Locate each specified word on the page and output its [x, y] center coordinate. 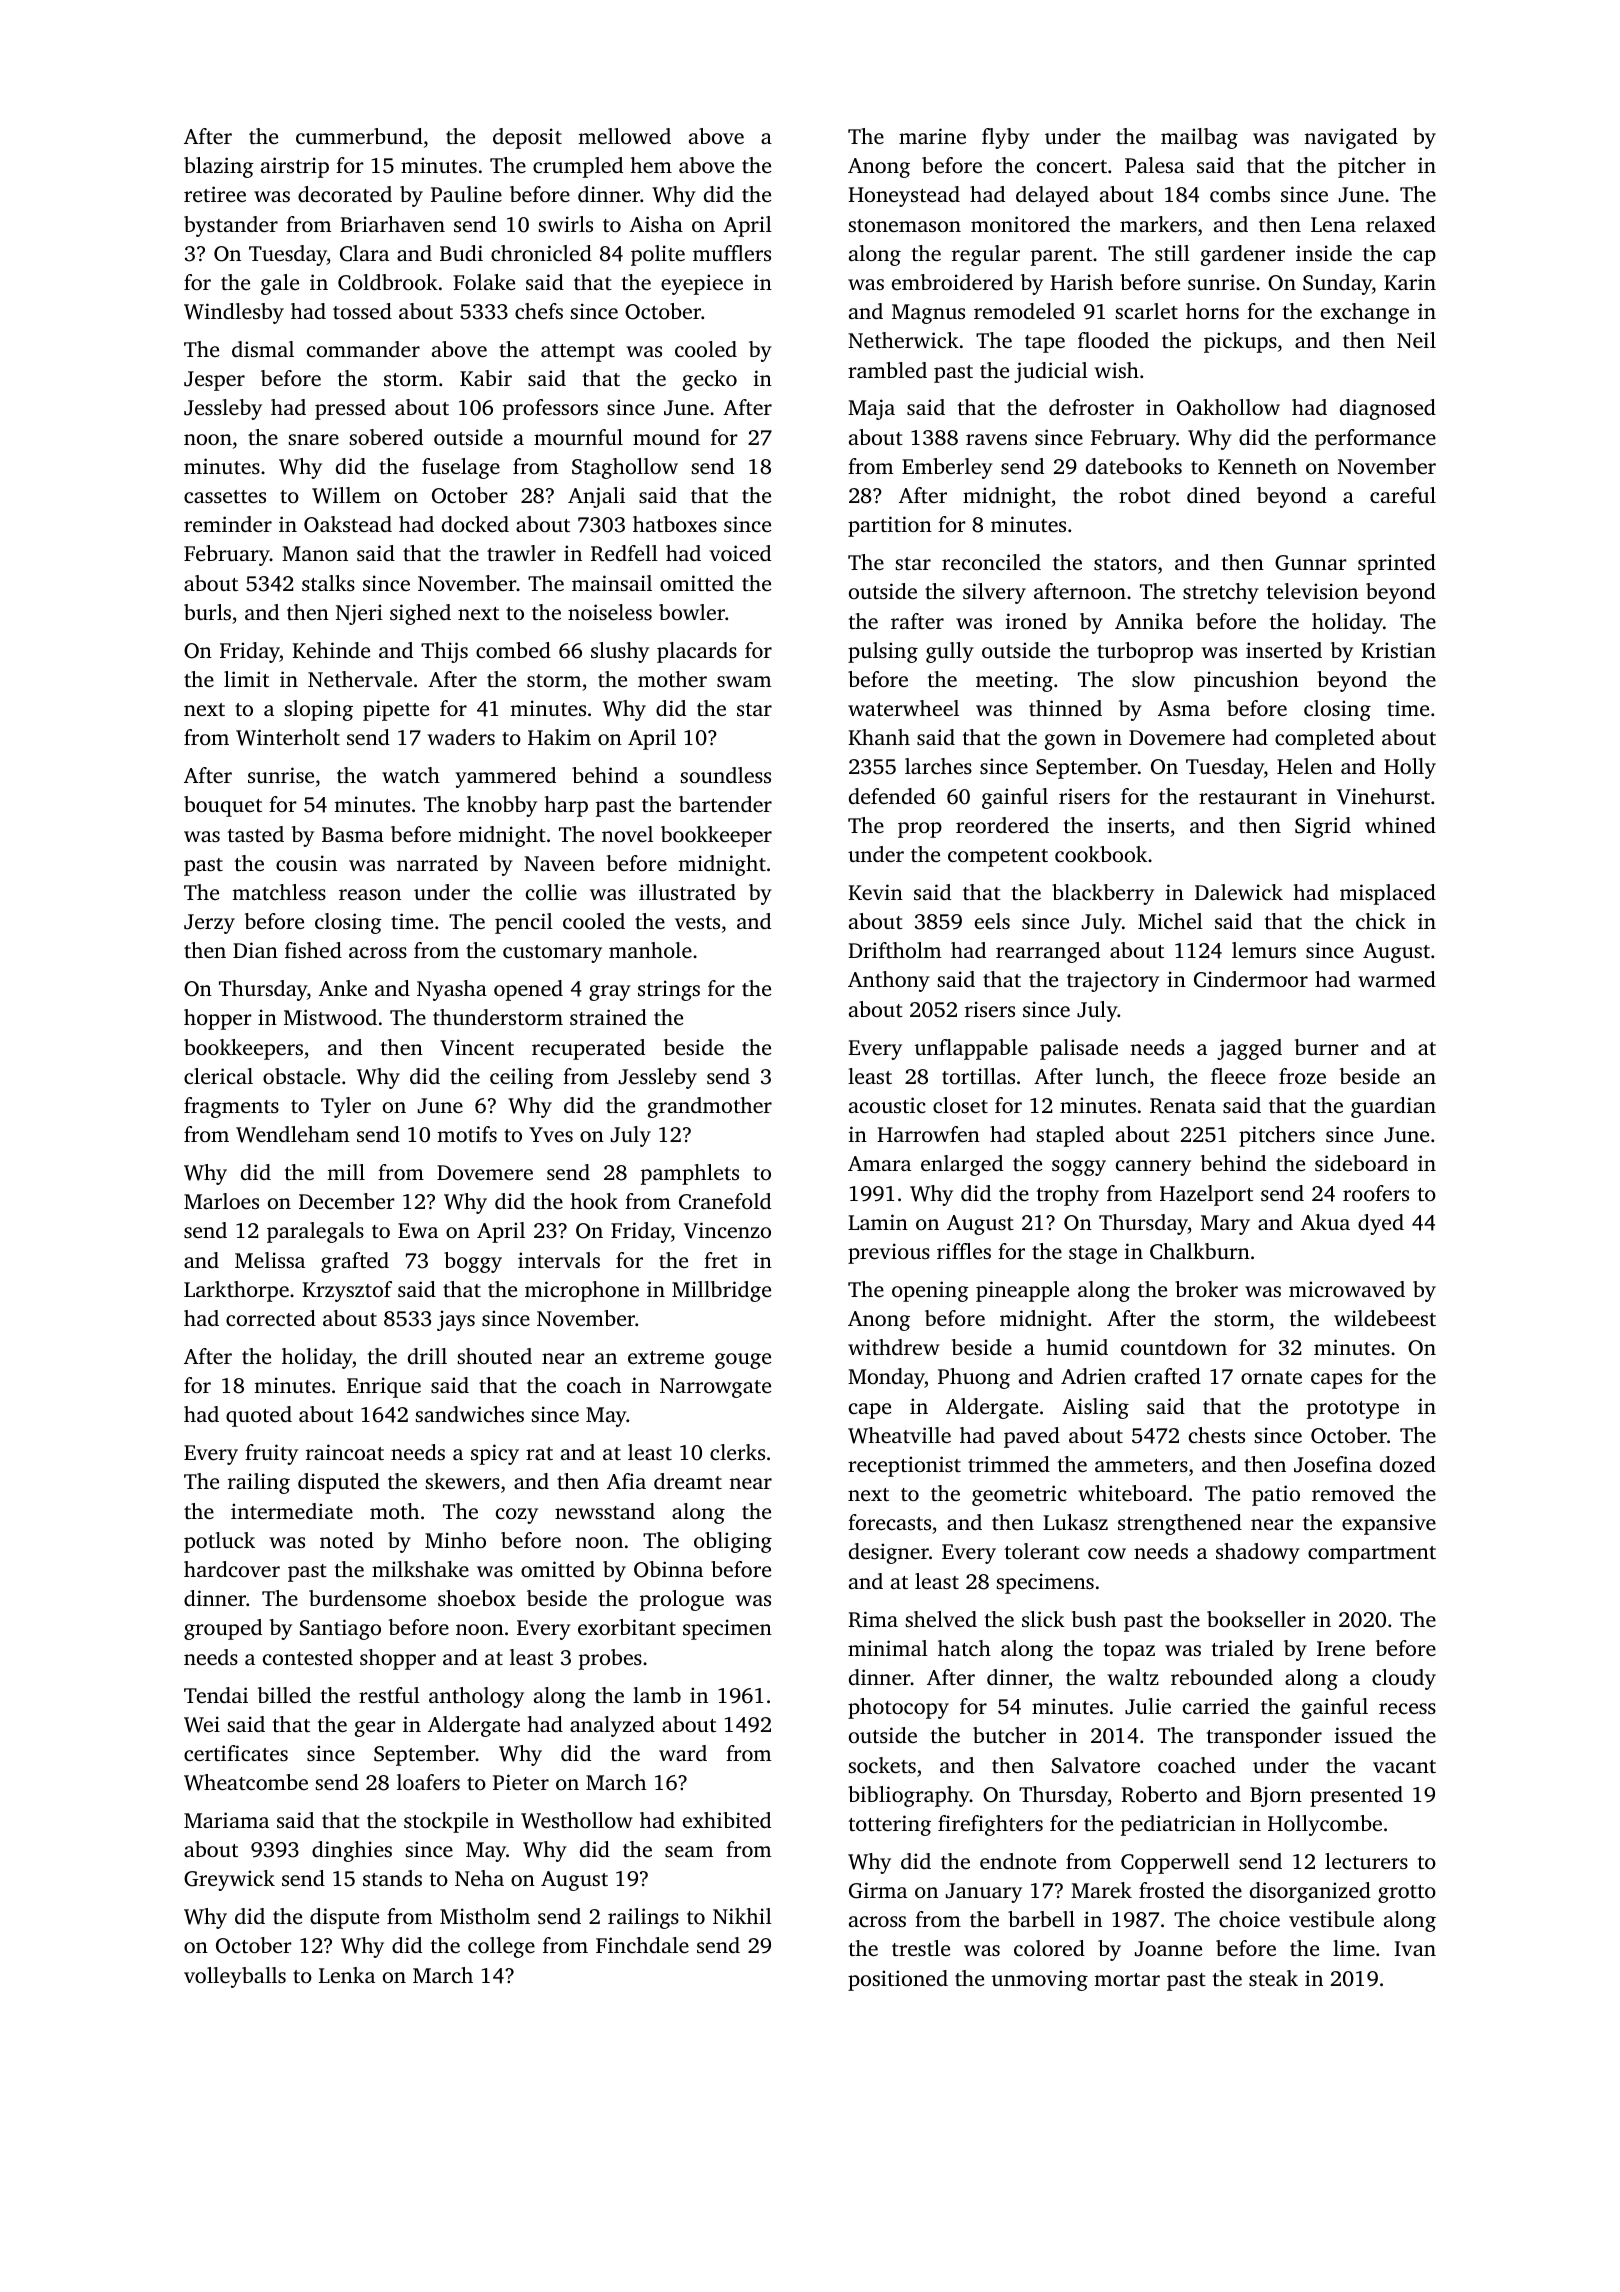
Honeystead [904, 196]
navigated [1351, 138]
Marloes [221, 1201]
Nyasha [452, 990]
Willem [346, 495]
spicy [495, 1454]
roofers [1376, 1193]
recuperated [588, 1049]
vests [697, 922]
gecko [710, 380]
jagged [1249, 1049]
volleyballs [235, 1977]
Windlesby [234, 313]
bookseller [1256, 1619]
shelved [941, 1619]
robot [1145, 495]
